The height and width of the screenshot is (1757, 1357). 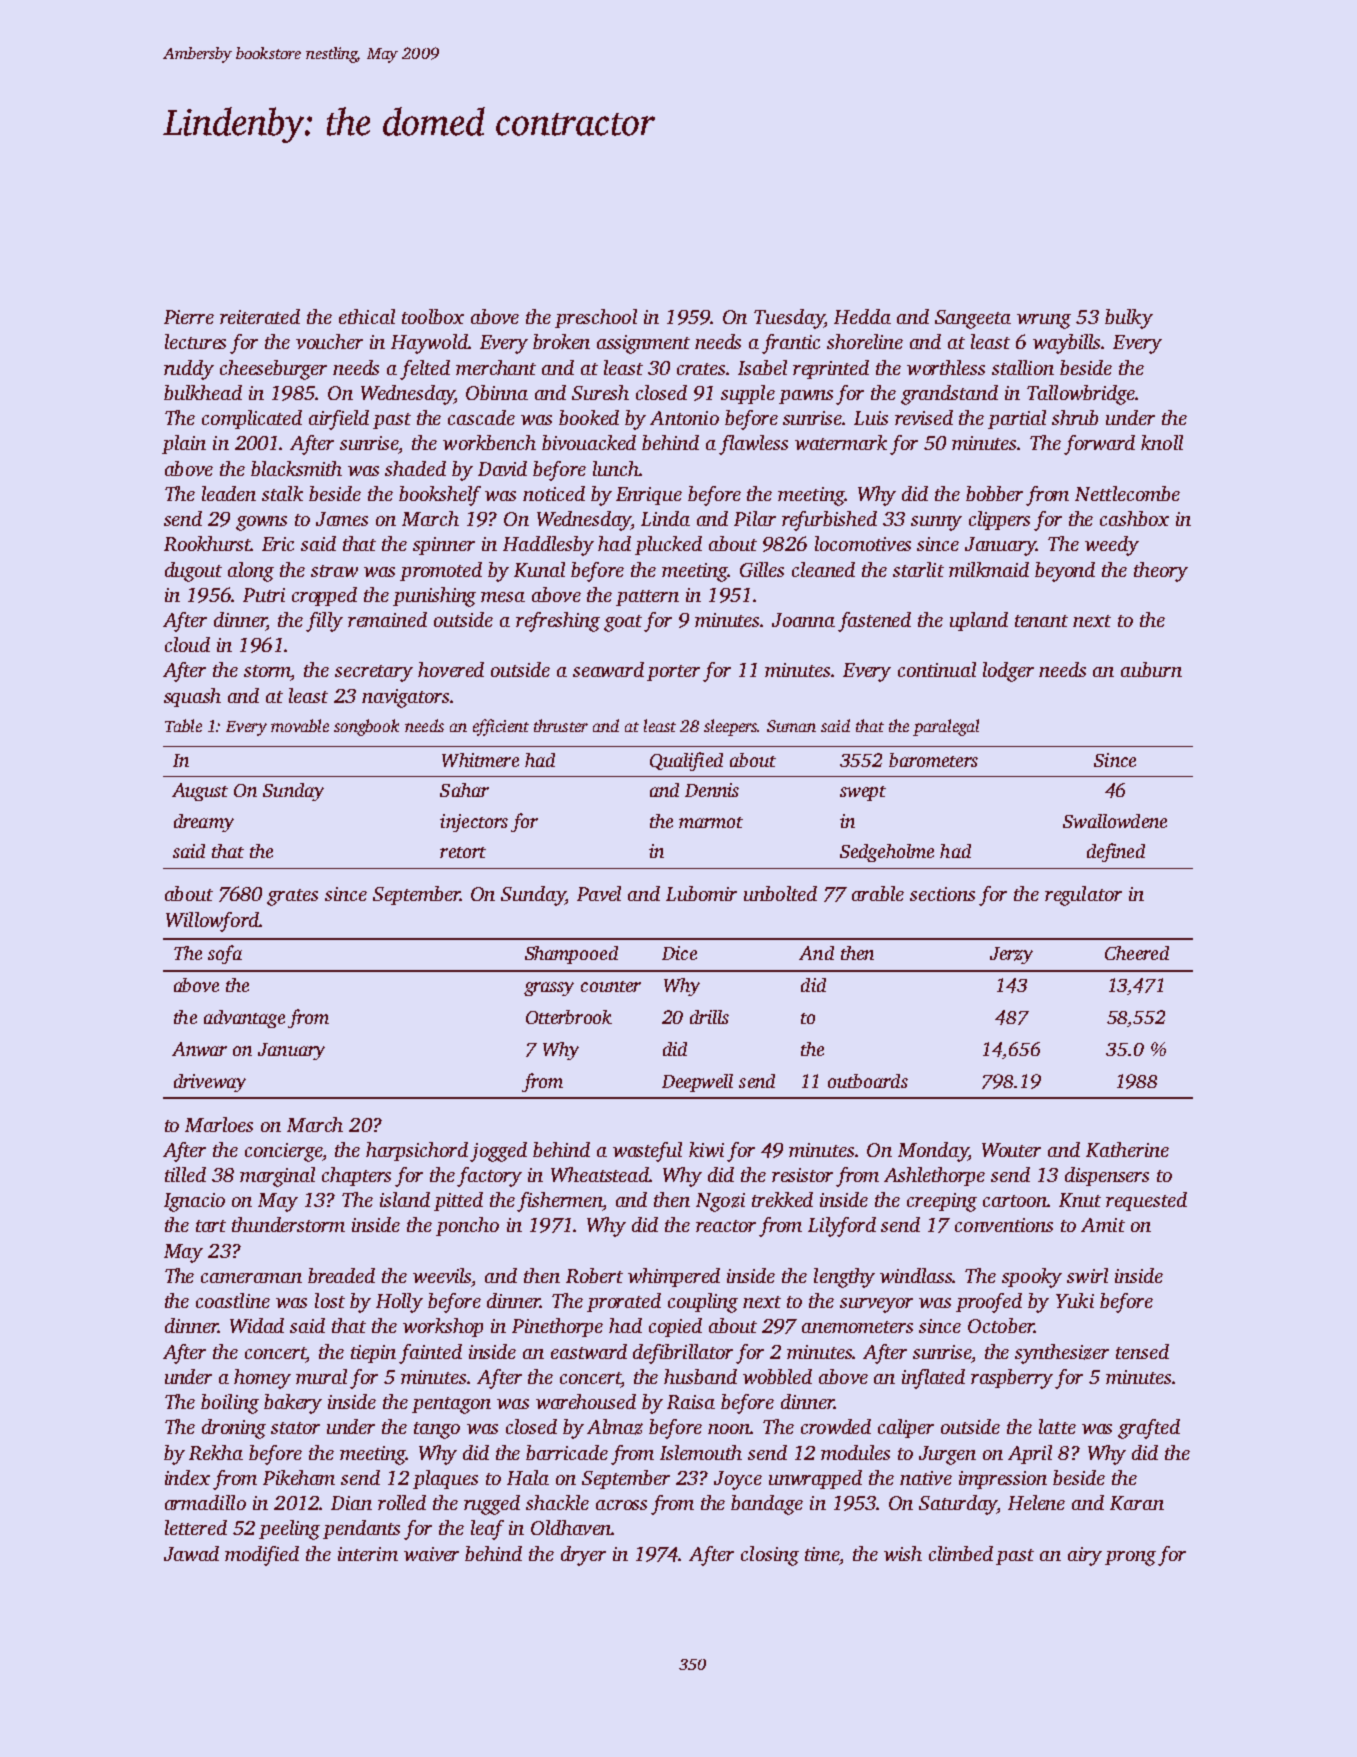 What do you see at coordinates (868, 1081) in the screenshot?
I see `outboards` at bounding box center [868, 1081].
